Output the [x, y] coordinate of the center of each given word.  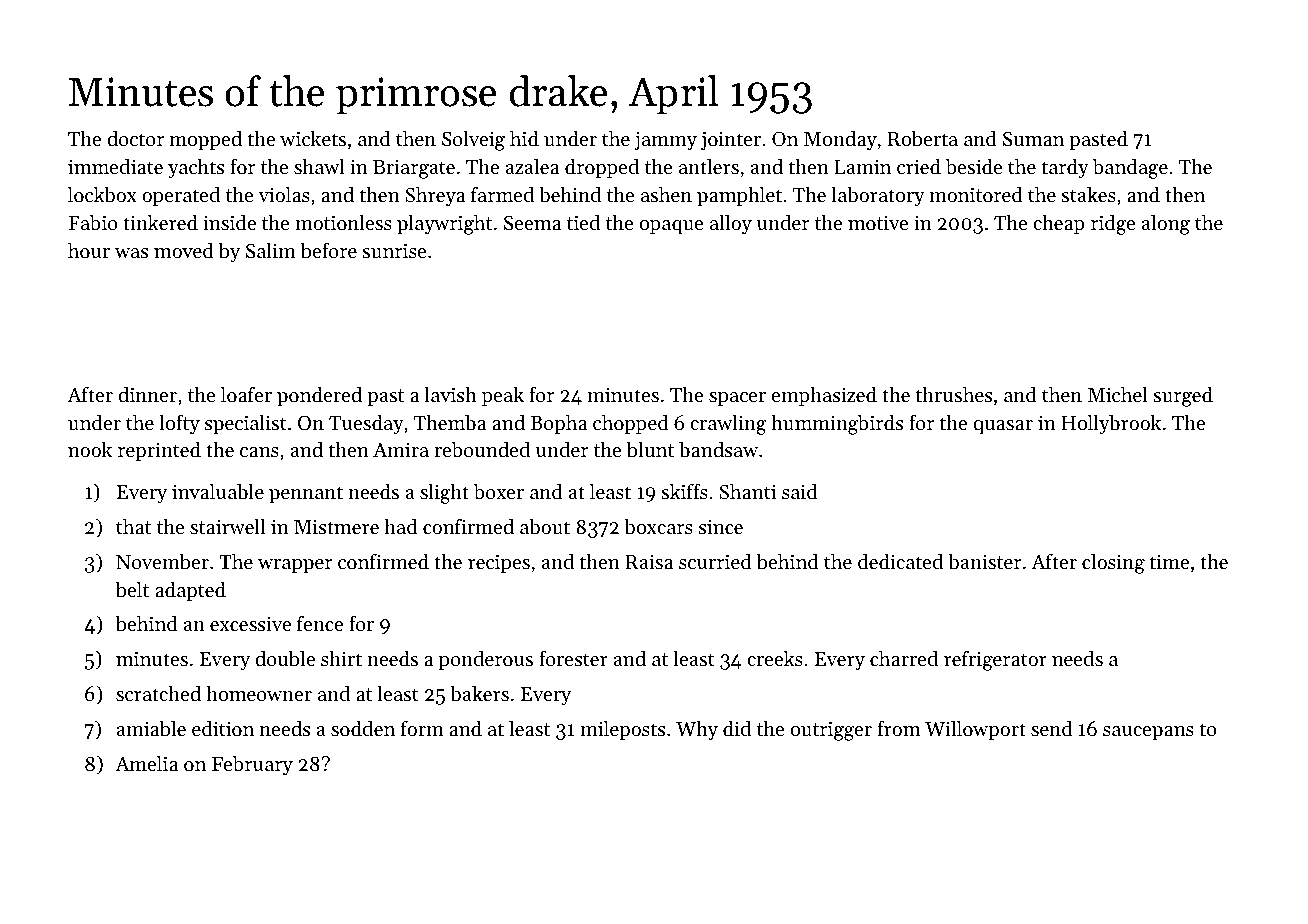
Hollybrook [1111, 424]
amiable [151, 728]
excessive [250, 624]
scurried [715, 561]
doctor [135, 138]
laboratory [878, 196]
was [131, 253]
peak [503, 396]
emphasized [824, 396]
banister [984, 561]
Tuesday [366, 424]
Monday [840, 140]
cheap [1059, 224]
